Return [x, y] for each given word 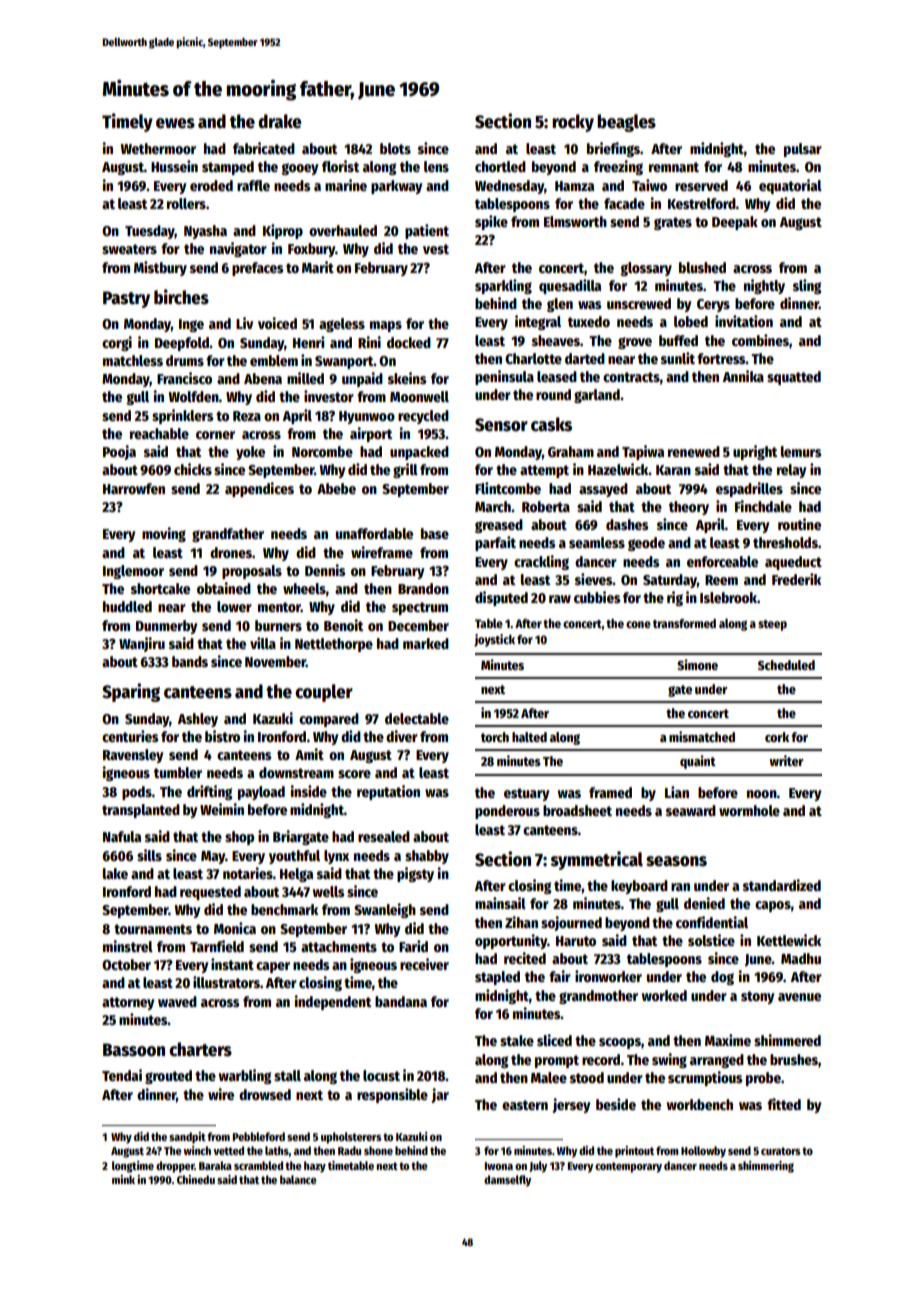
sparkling [503, 286]
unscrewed [639, 303]
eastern [525, 1105]
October [126, 964]
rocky [573, 123]
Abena [263, 378]
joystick [494, 640]
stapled [497, 978]
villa [263, 643]
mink [123, 1179]
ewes [175, 123]
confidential [712, 922]
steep [772, 625]
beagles [626, 123]
